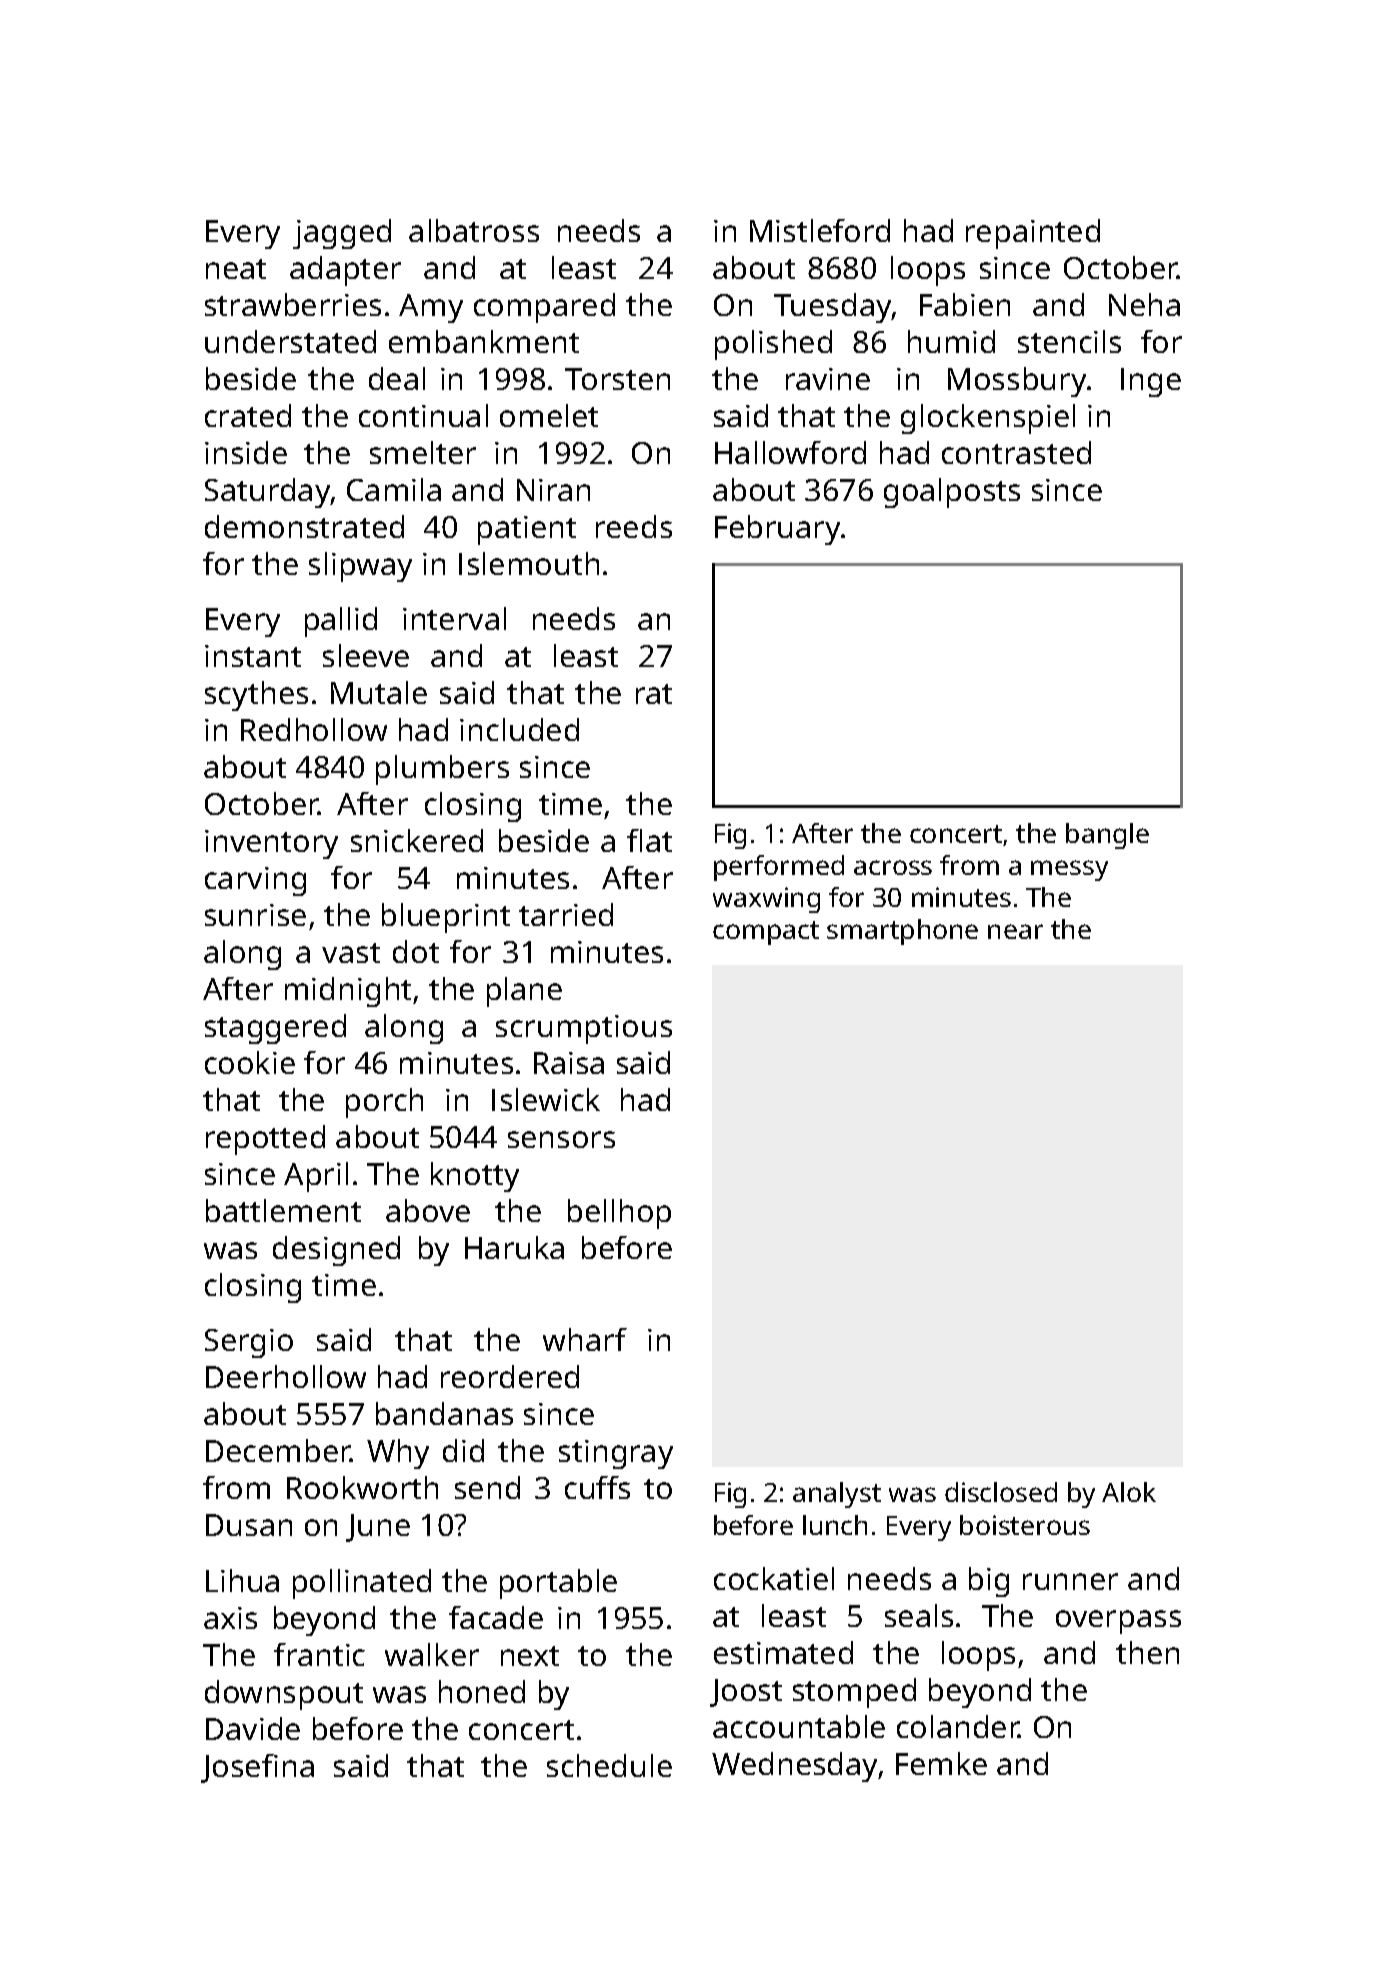  I want to click on Mossbury, so click(1017, 382).
